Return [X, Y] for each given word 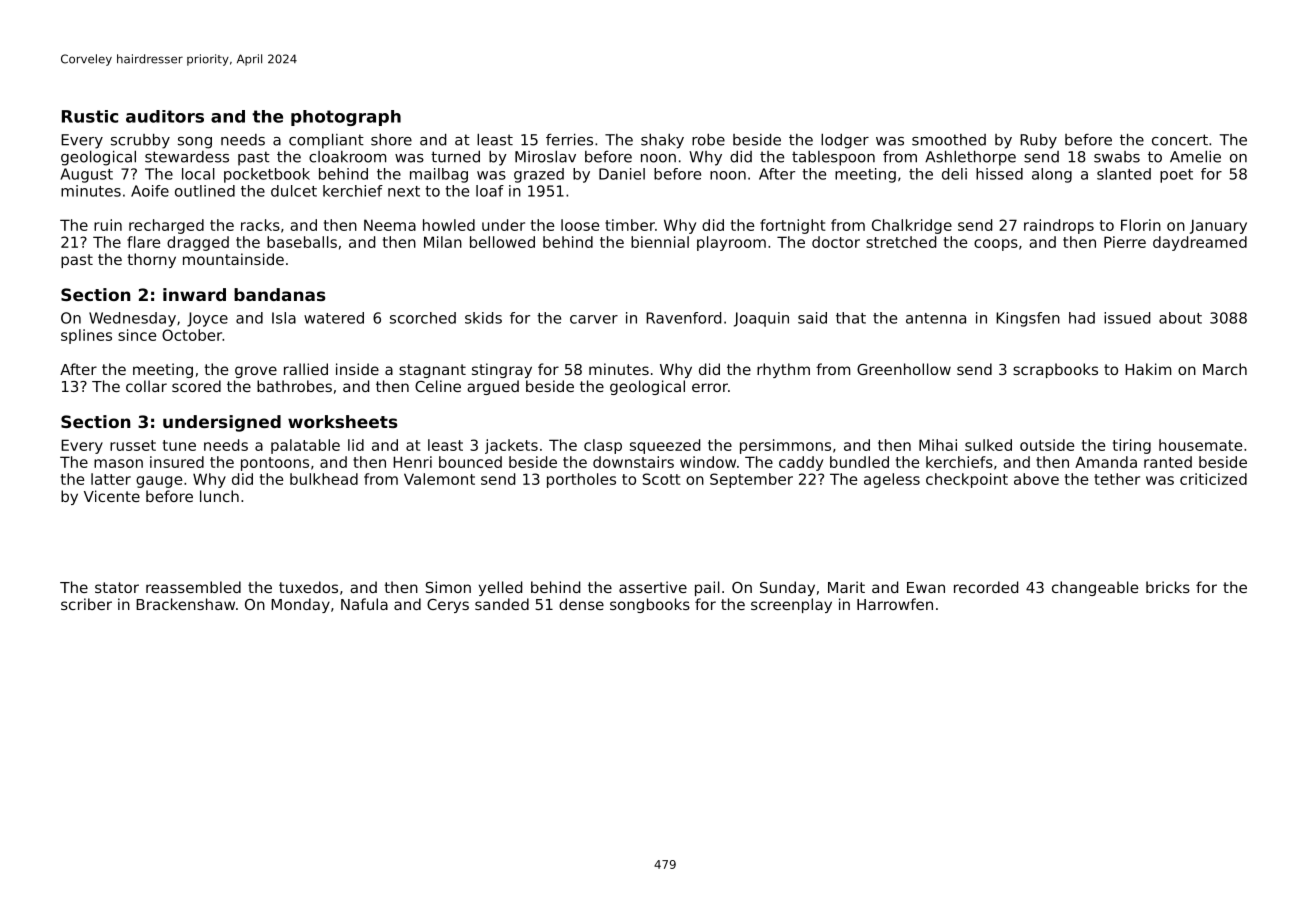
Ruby [1038, 141]
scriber [86, 604]
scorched [423, 318]
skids [483, 318]
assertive [653, 587]
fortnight [792, 226]
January [1218, 226]
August [86, 175]
